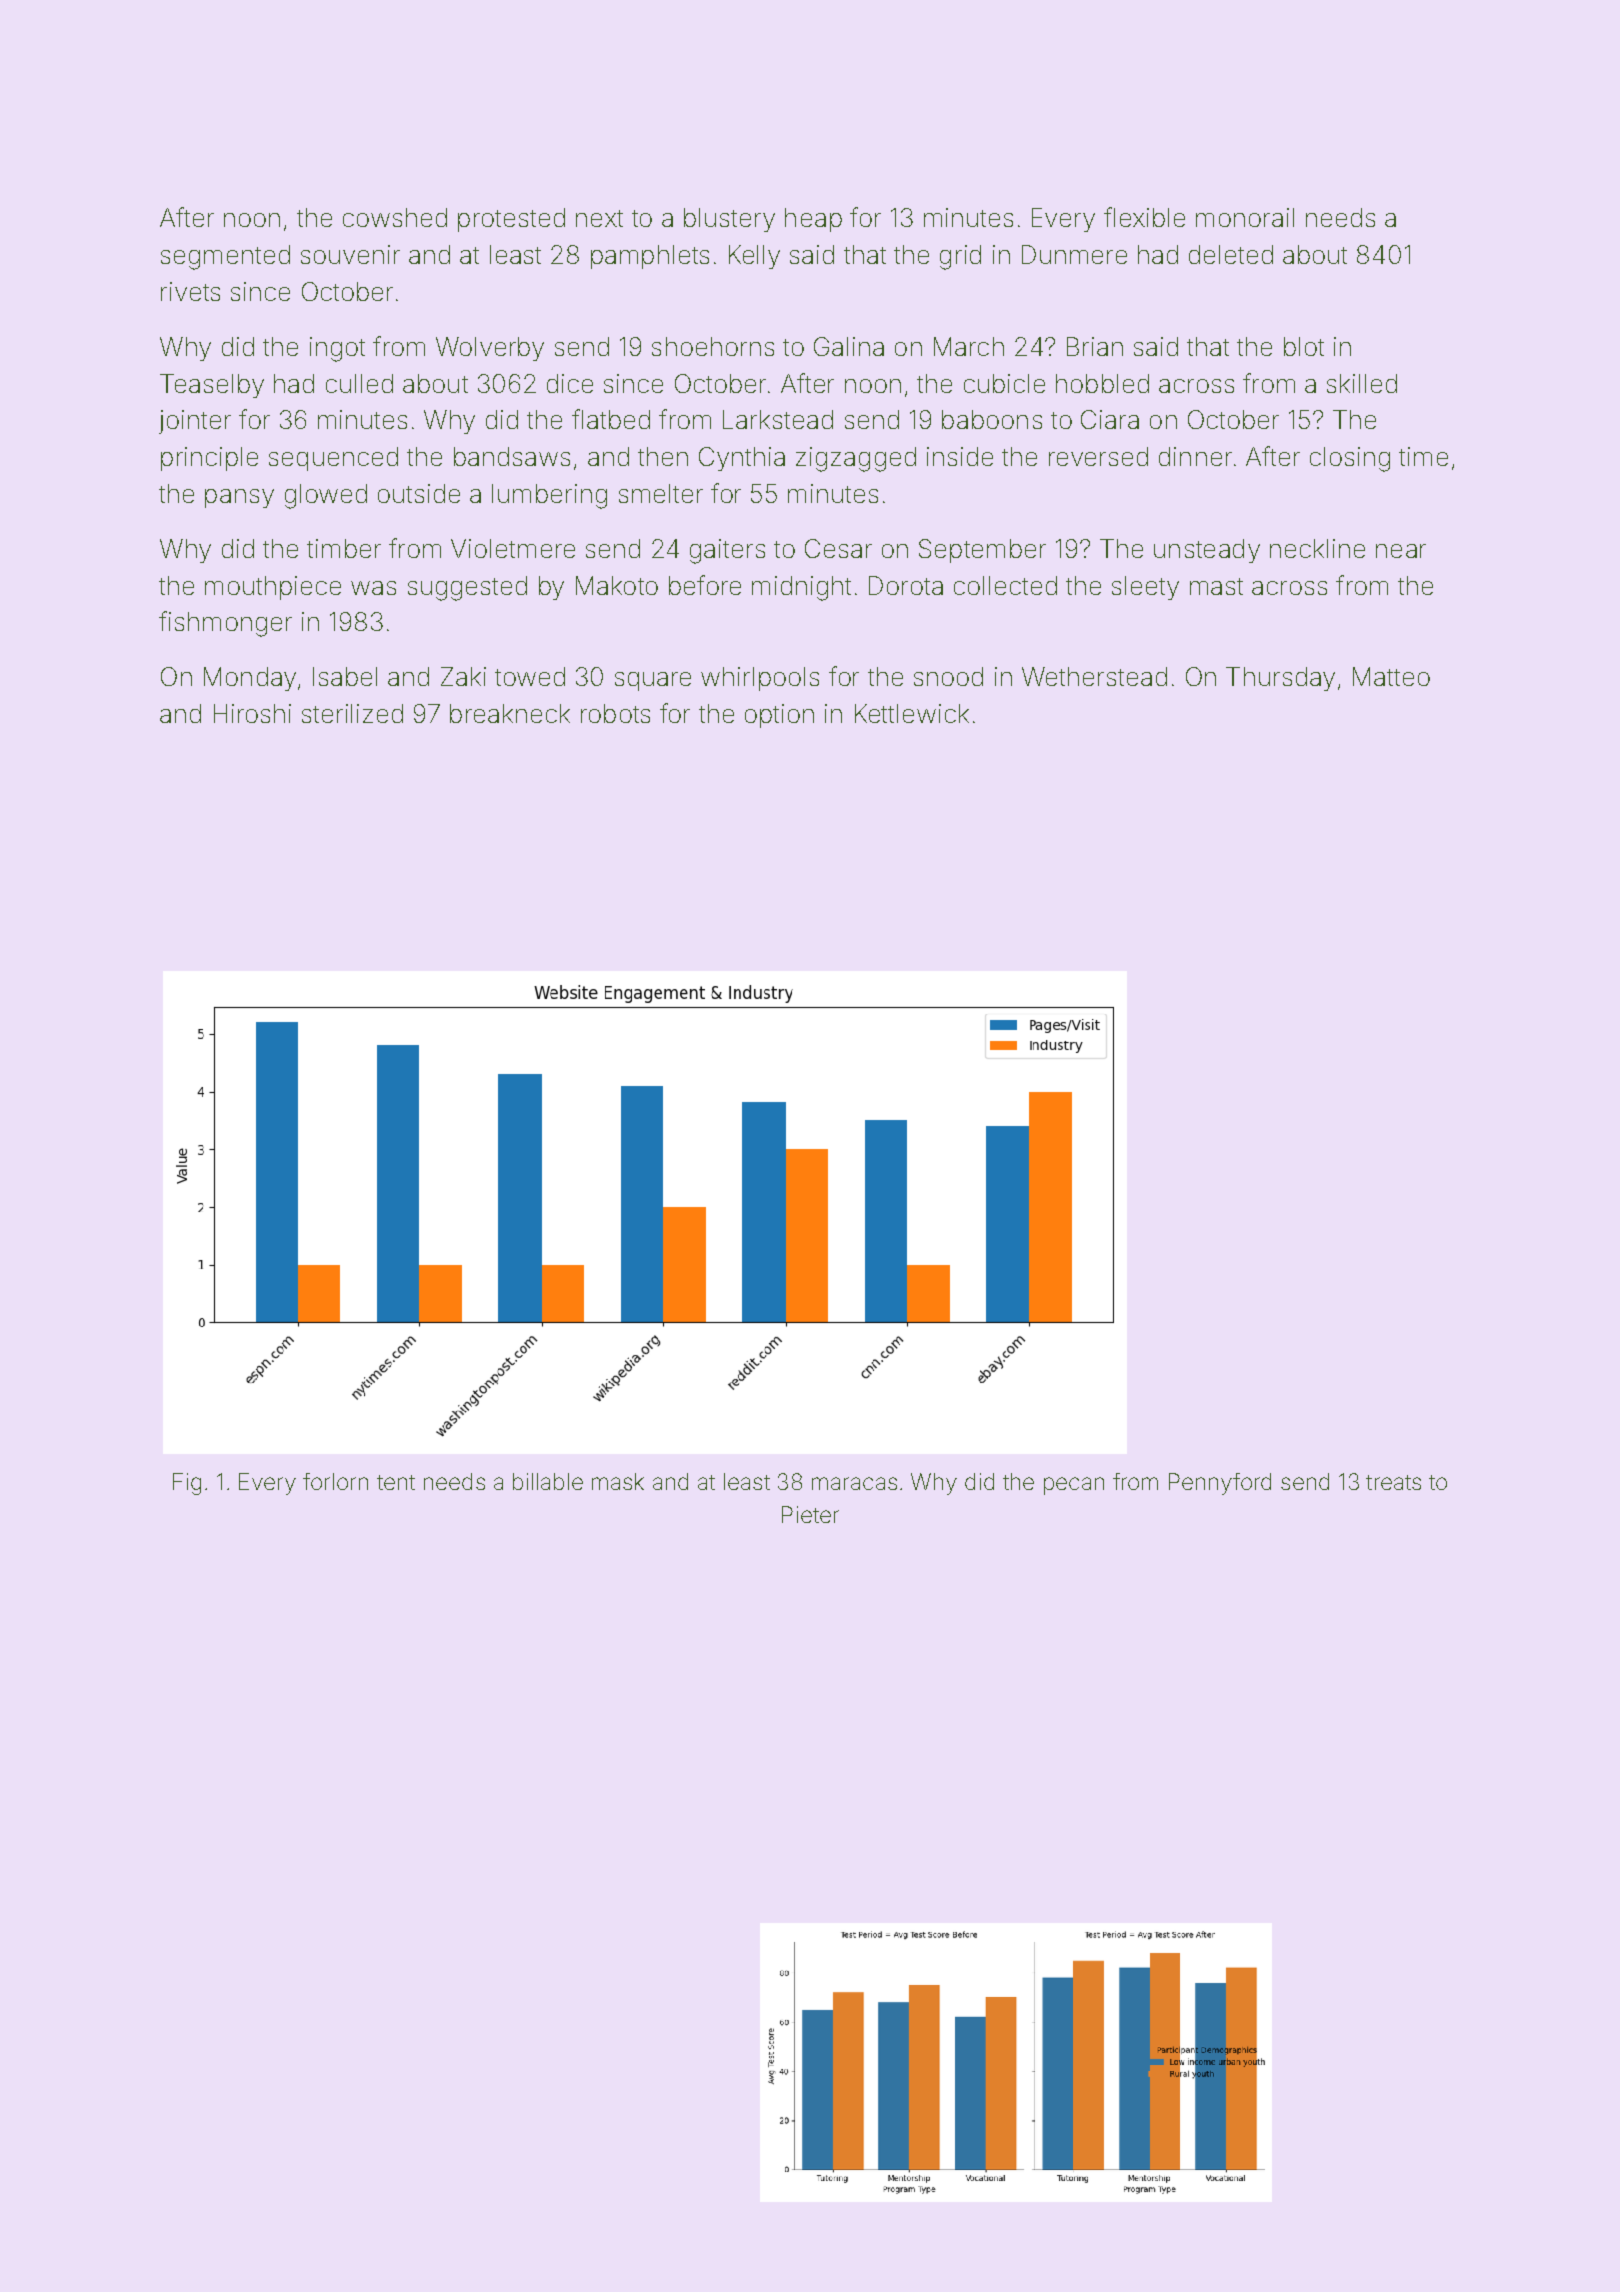 This screenshot has width=1620, height=2292. What do you see at coordinates (912, 713) in the screenshot?
I see `Kettlewick` at bounding box center [912, 713].
